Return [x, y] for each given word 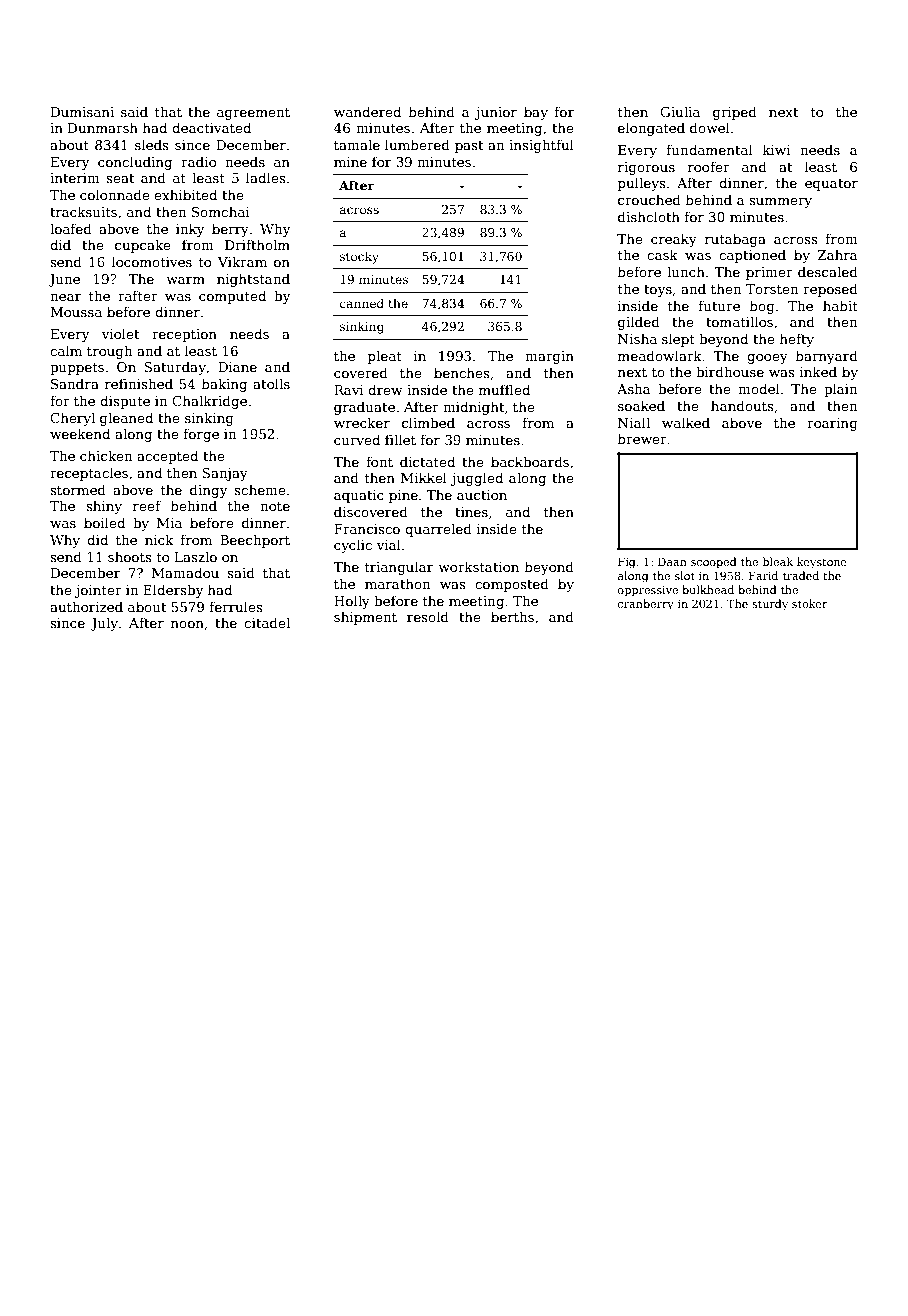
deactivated [211, 127]
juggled [477, 479]
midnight [473, 408]
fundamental [709, 149]
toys [658, 291]
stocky [359, 257]
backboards [530, 461]
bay [536, 113]
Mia [169, 523]
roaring [832, 424]
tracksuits [83, 211]
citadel [267, 622]
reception [184, 335]
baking [224, 385]
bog [762, 307]
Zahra [837, 254]
